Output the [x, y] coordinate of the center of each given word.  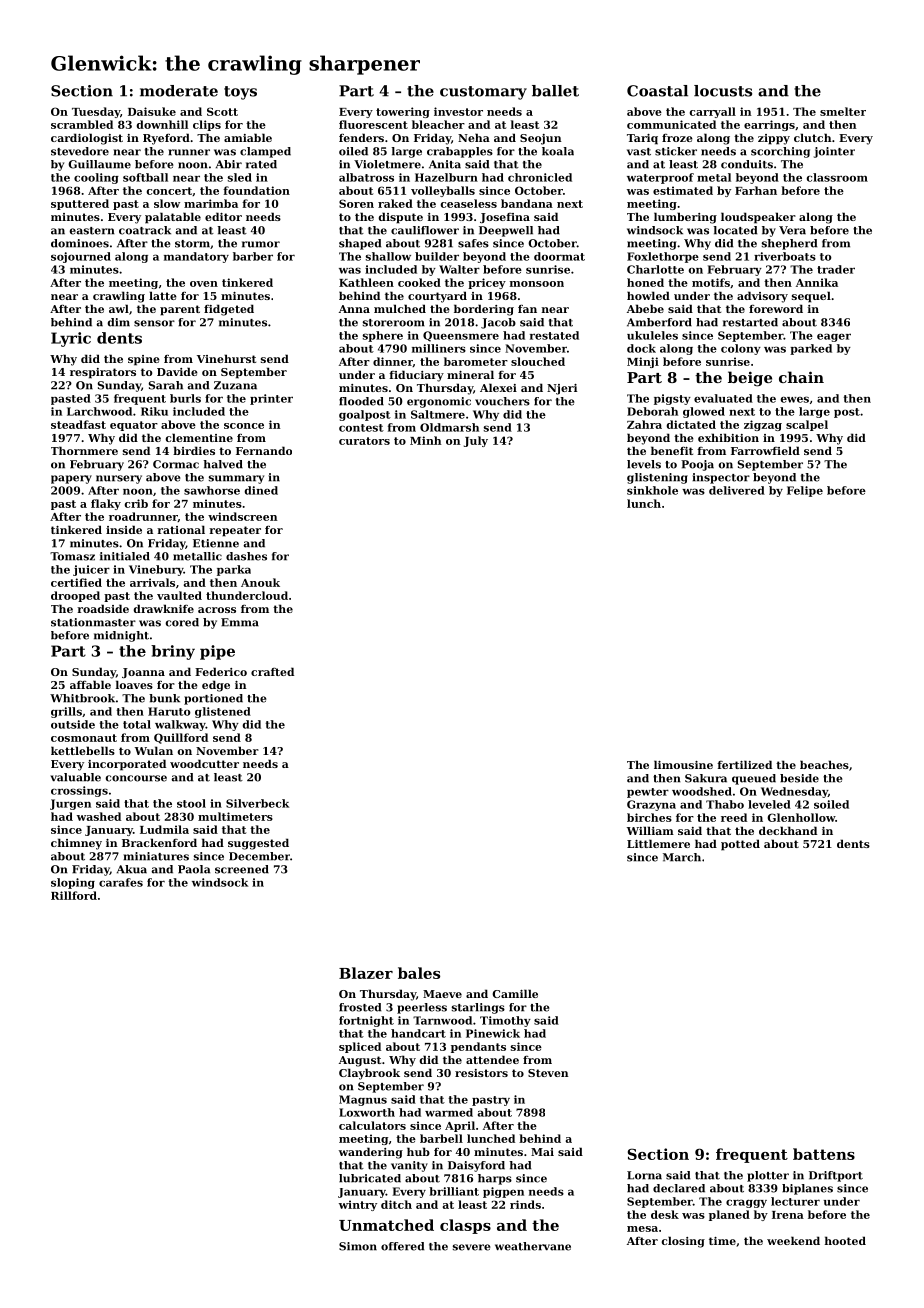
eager [834, 337]
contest [361, 428]
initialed [125, 556]
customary [483, 93]
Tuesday [96, 112]
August [360, 1061]
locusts [723, 91]
